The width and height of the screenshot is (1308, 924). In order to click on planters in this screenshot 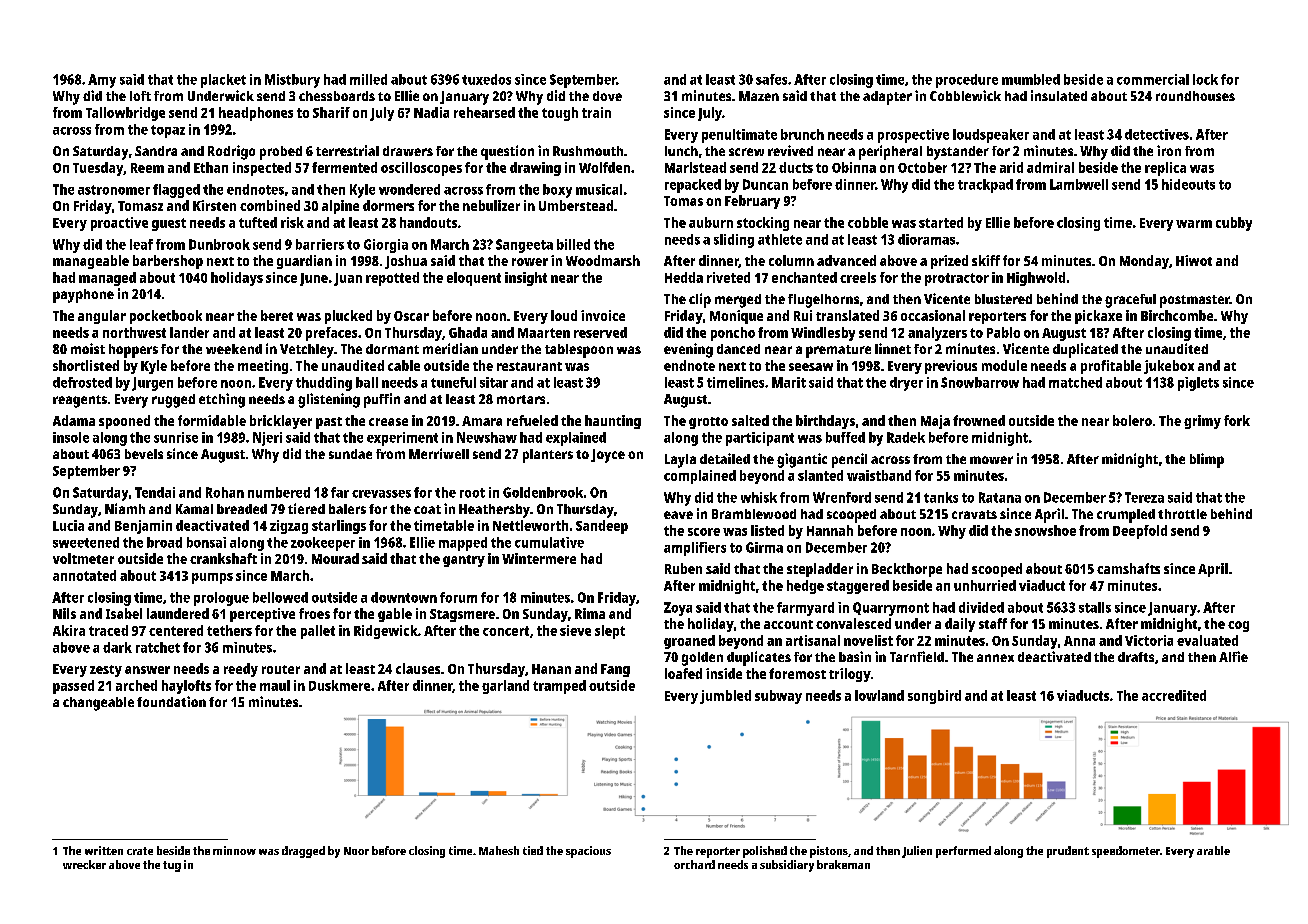, I will do `click(548, 456)`.
